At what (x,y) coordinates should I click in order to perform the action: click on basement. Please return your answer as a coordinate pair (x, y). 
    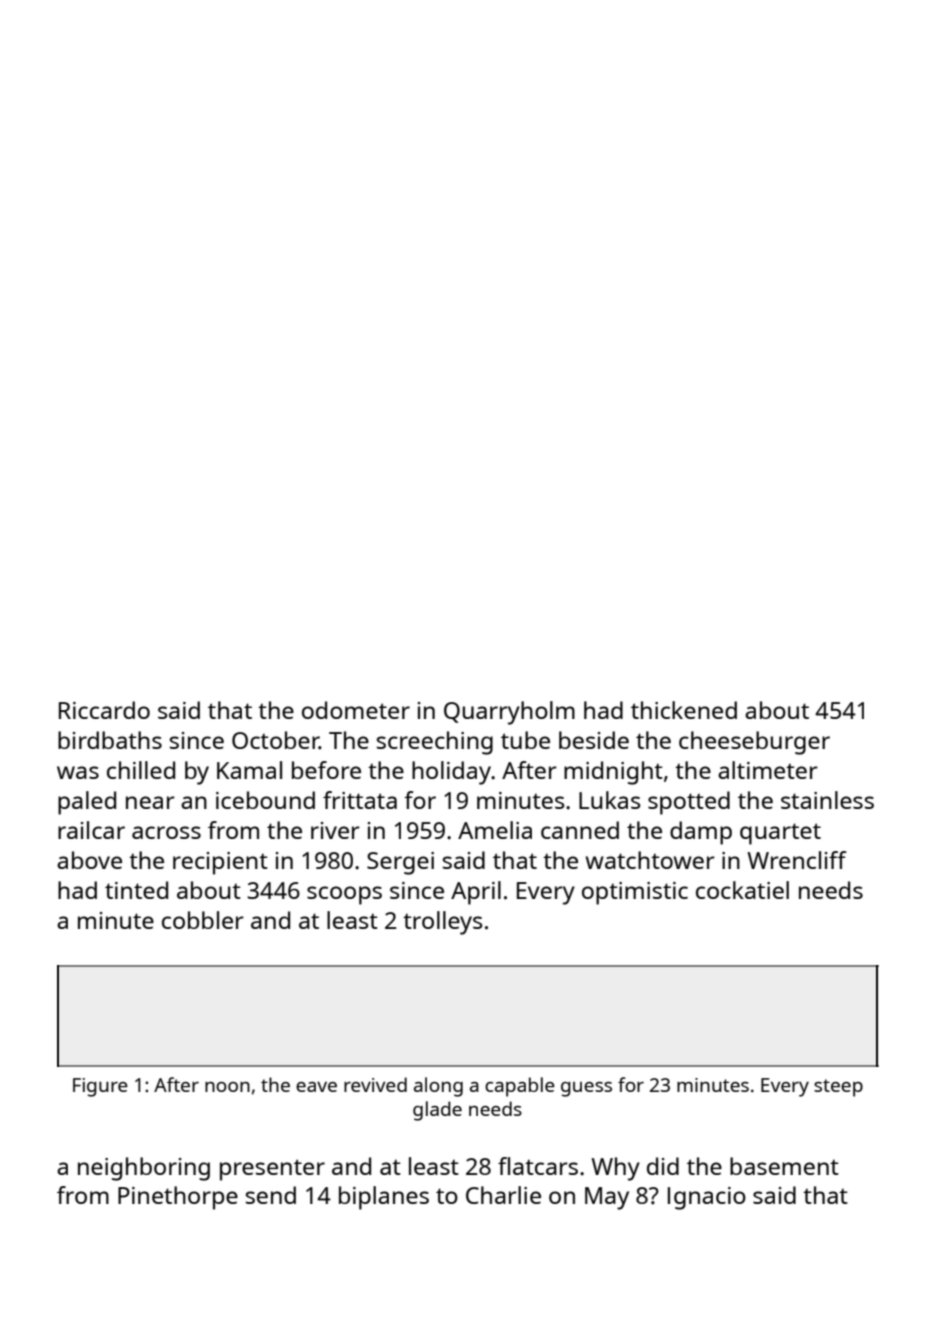
    Looking at the image, I should click on (784, 1166).
